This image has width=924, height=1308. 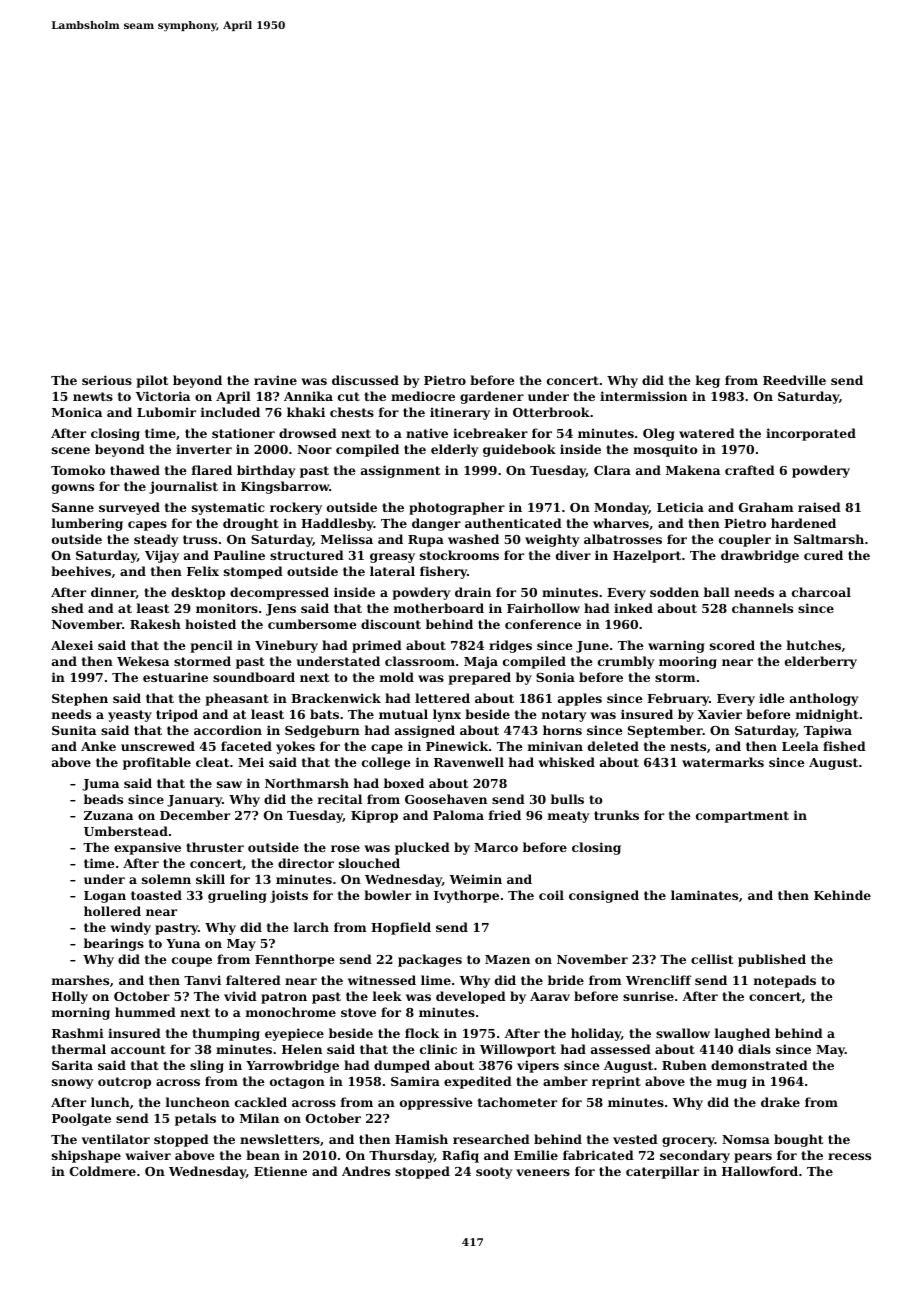 What do you see at coordinates (402, 1066) in the image?
I see `dumped` at bounding box center [402, 1066].
